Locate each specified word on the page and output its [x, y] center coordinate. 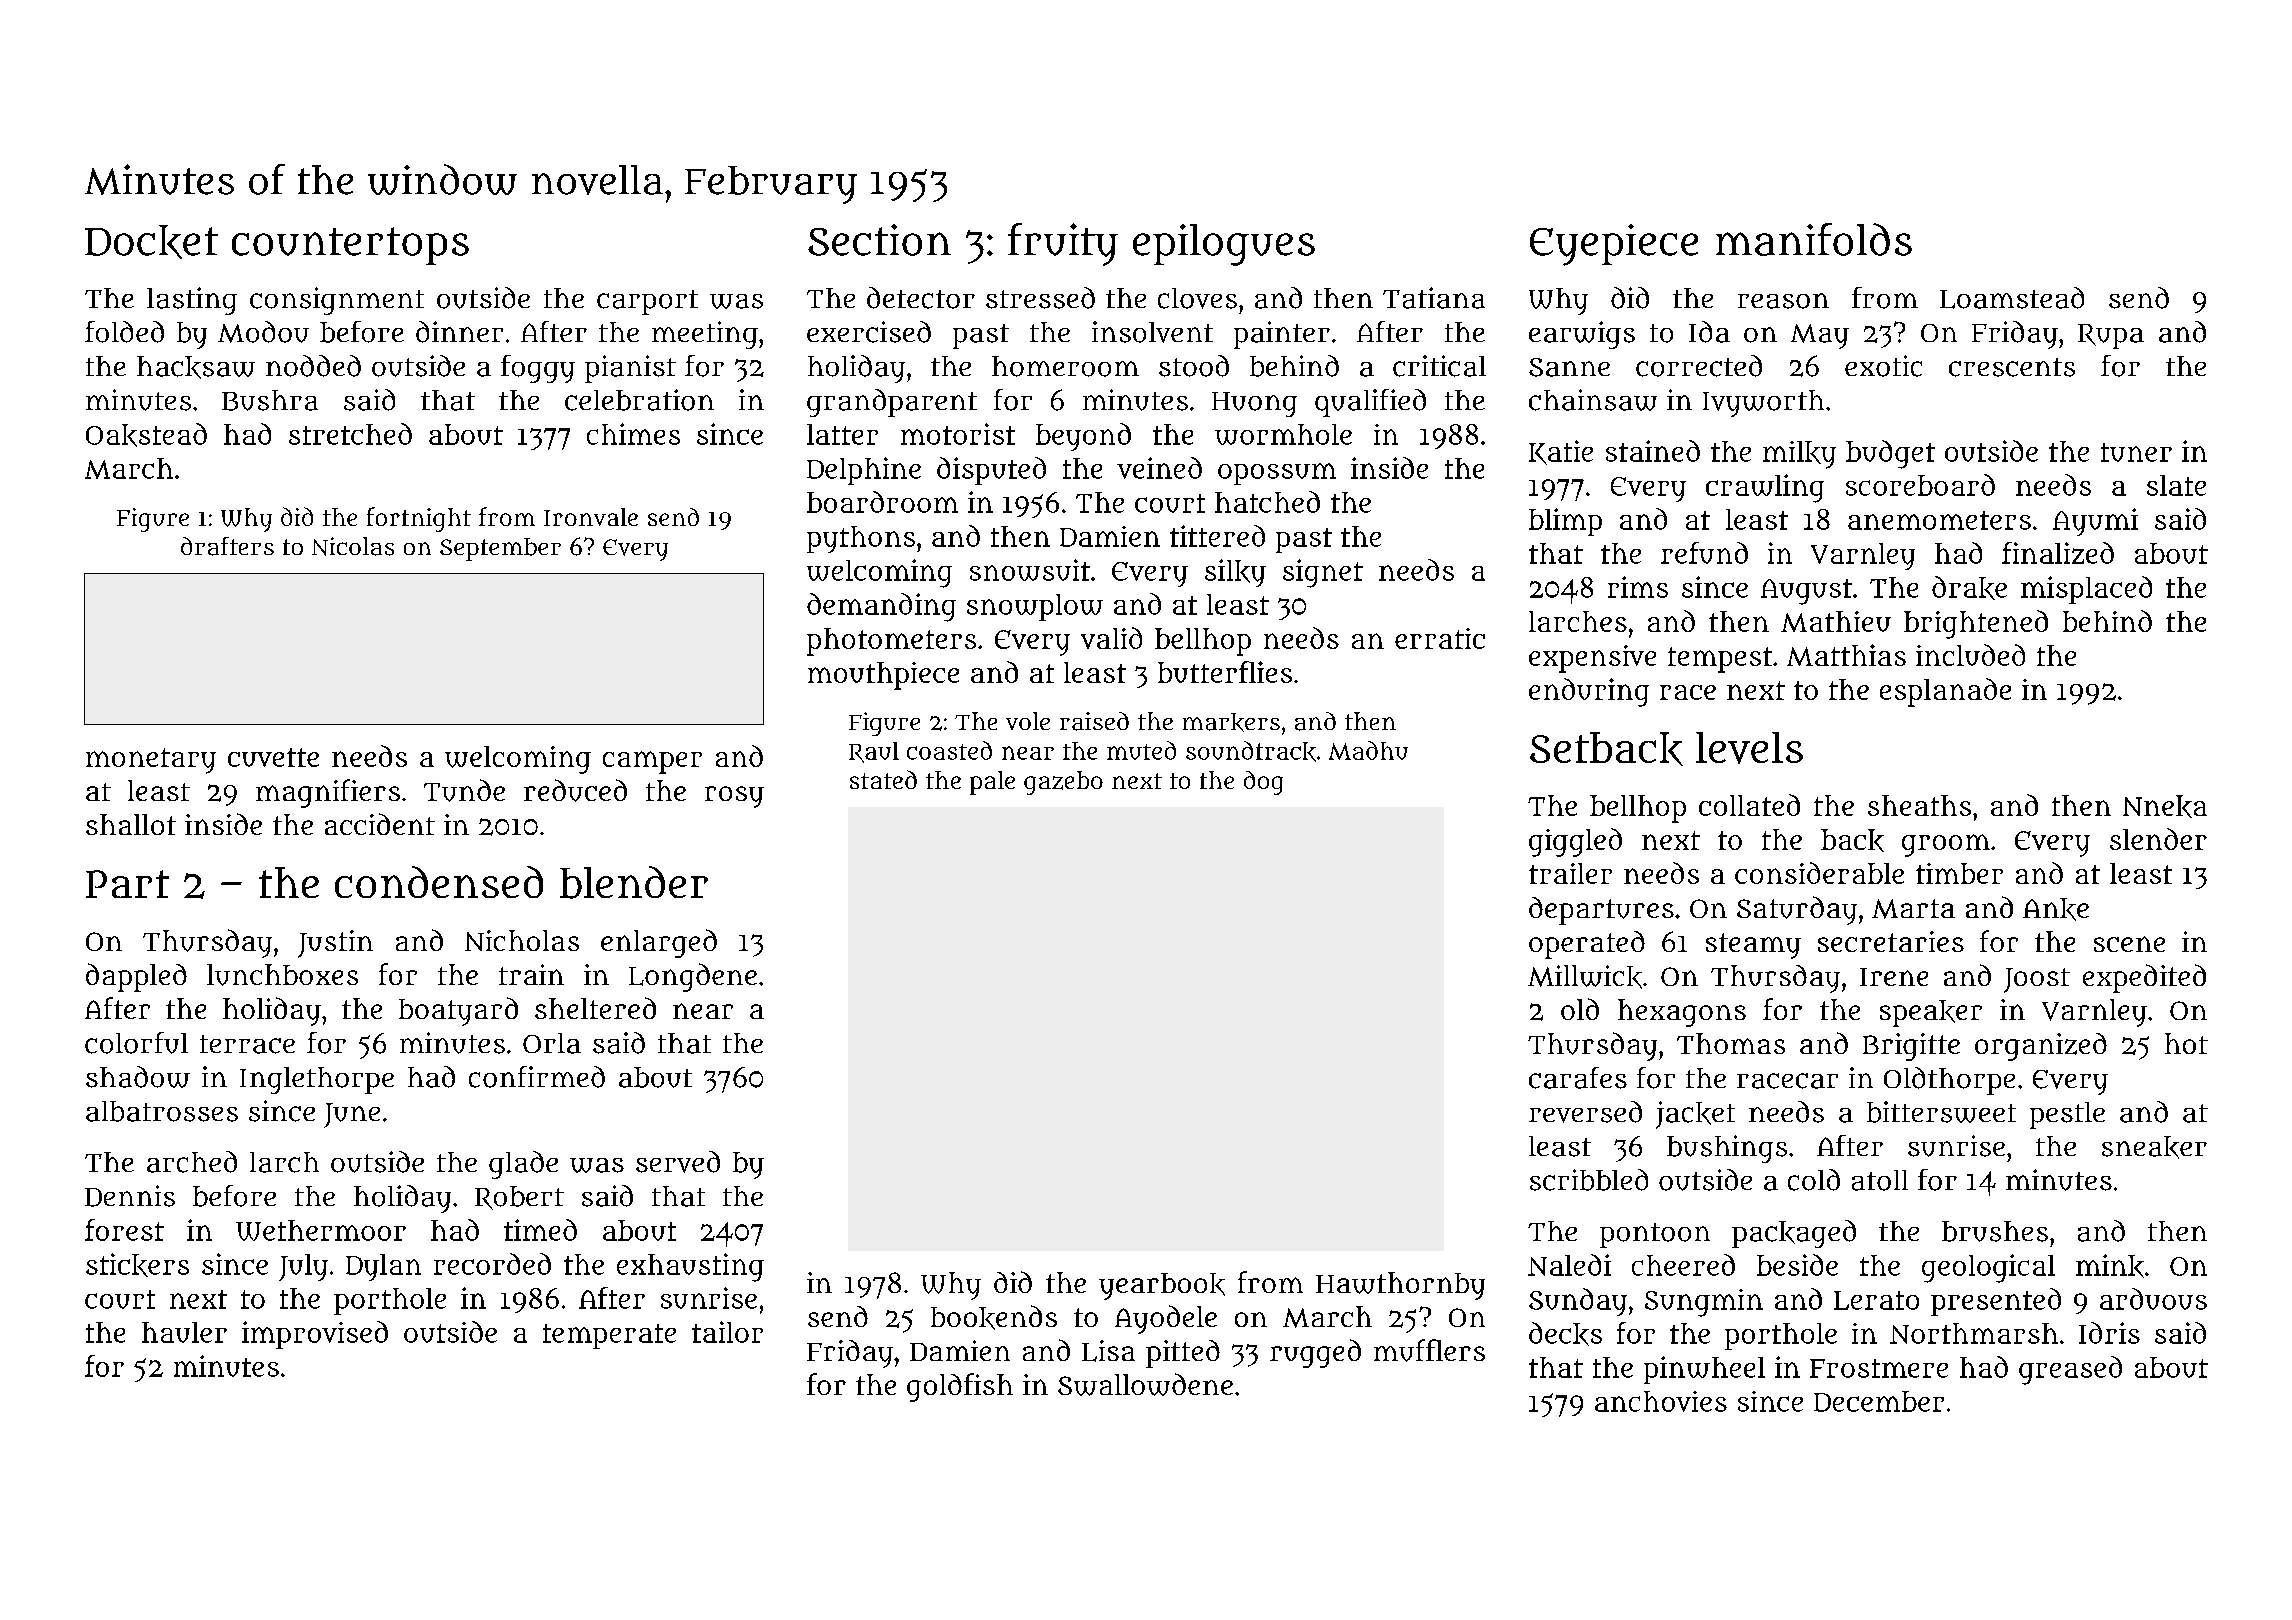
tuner [2136, 452]
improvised [315, 1335]
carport [647, 302]
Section [879, 240]
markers [1231, 722]
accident [380, 824]
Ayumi [2095, 522]
